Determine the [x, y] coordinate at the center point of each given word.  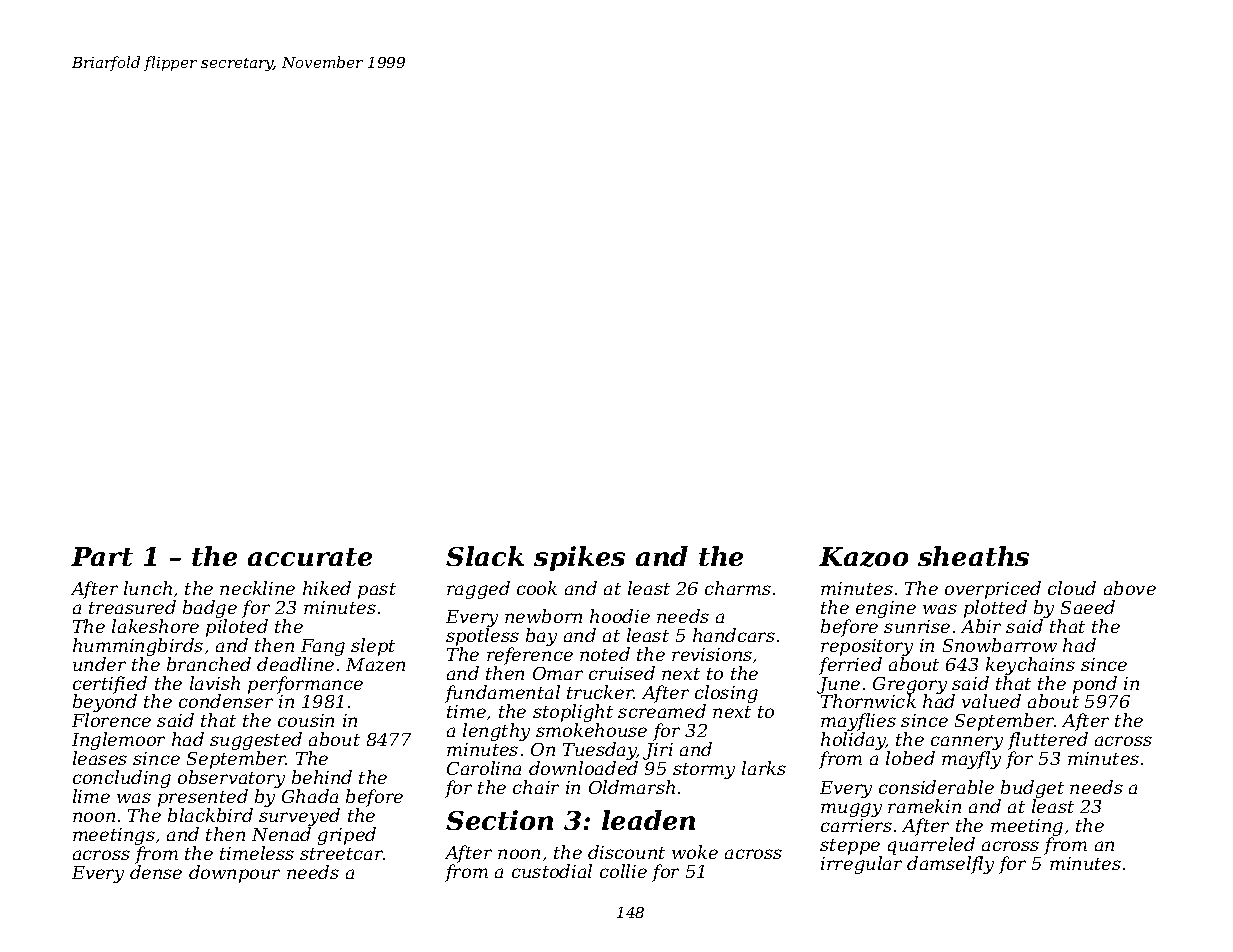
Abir [981, 626]
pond [1095, 685]
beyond [105, 704]
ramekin [924, 806]
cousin [306, 720]
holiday [853, 742]
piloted [237, 628]
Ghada [310, 796]
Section [499, 820]
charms [738, 588]
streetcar [341, 854]
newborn [543, 616]
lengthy [496, 732]
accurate [310, 557]
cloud [1072, 588]
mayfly [971, 760]
